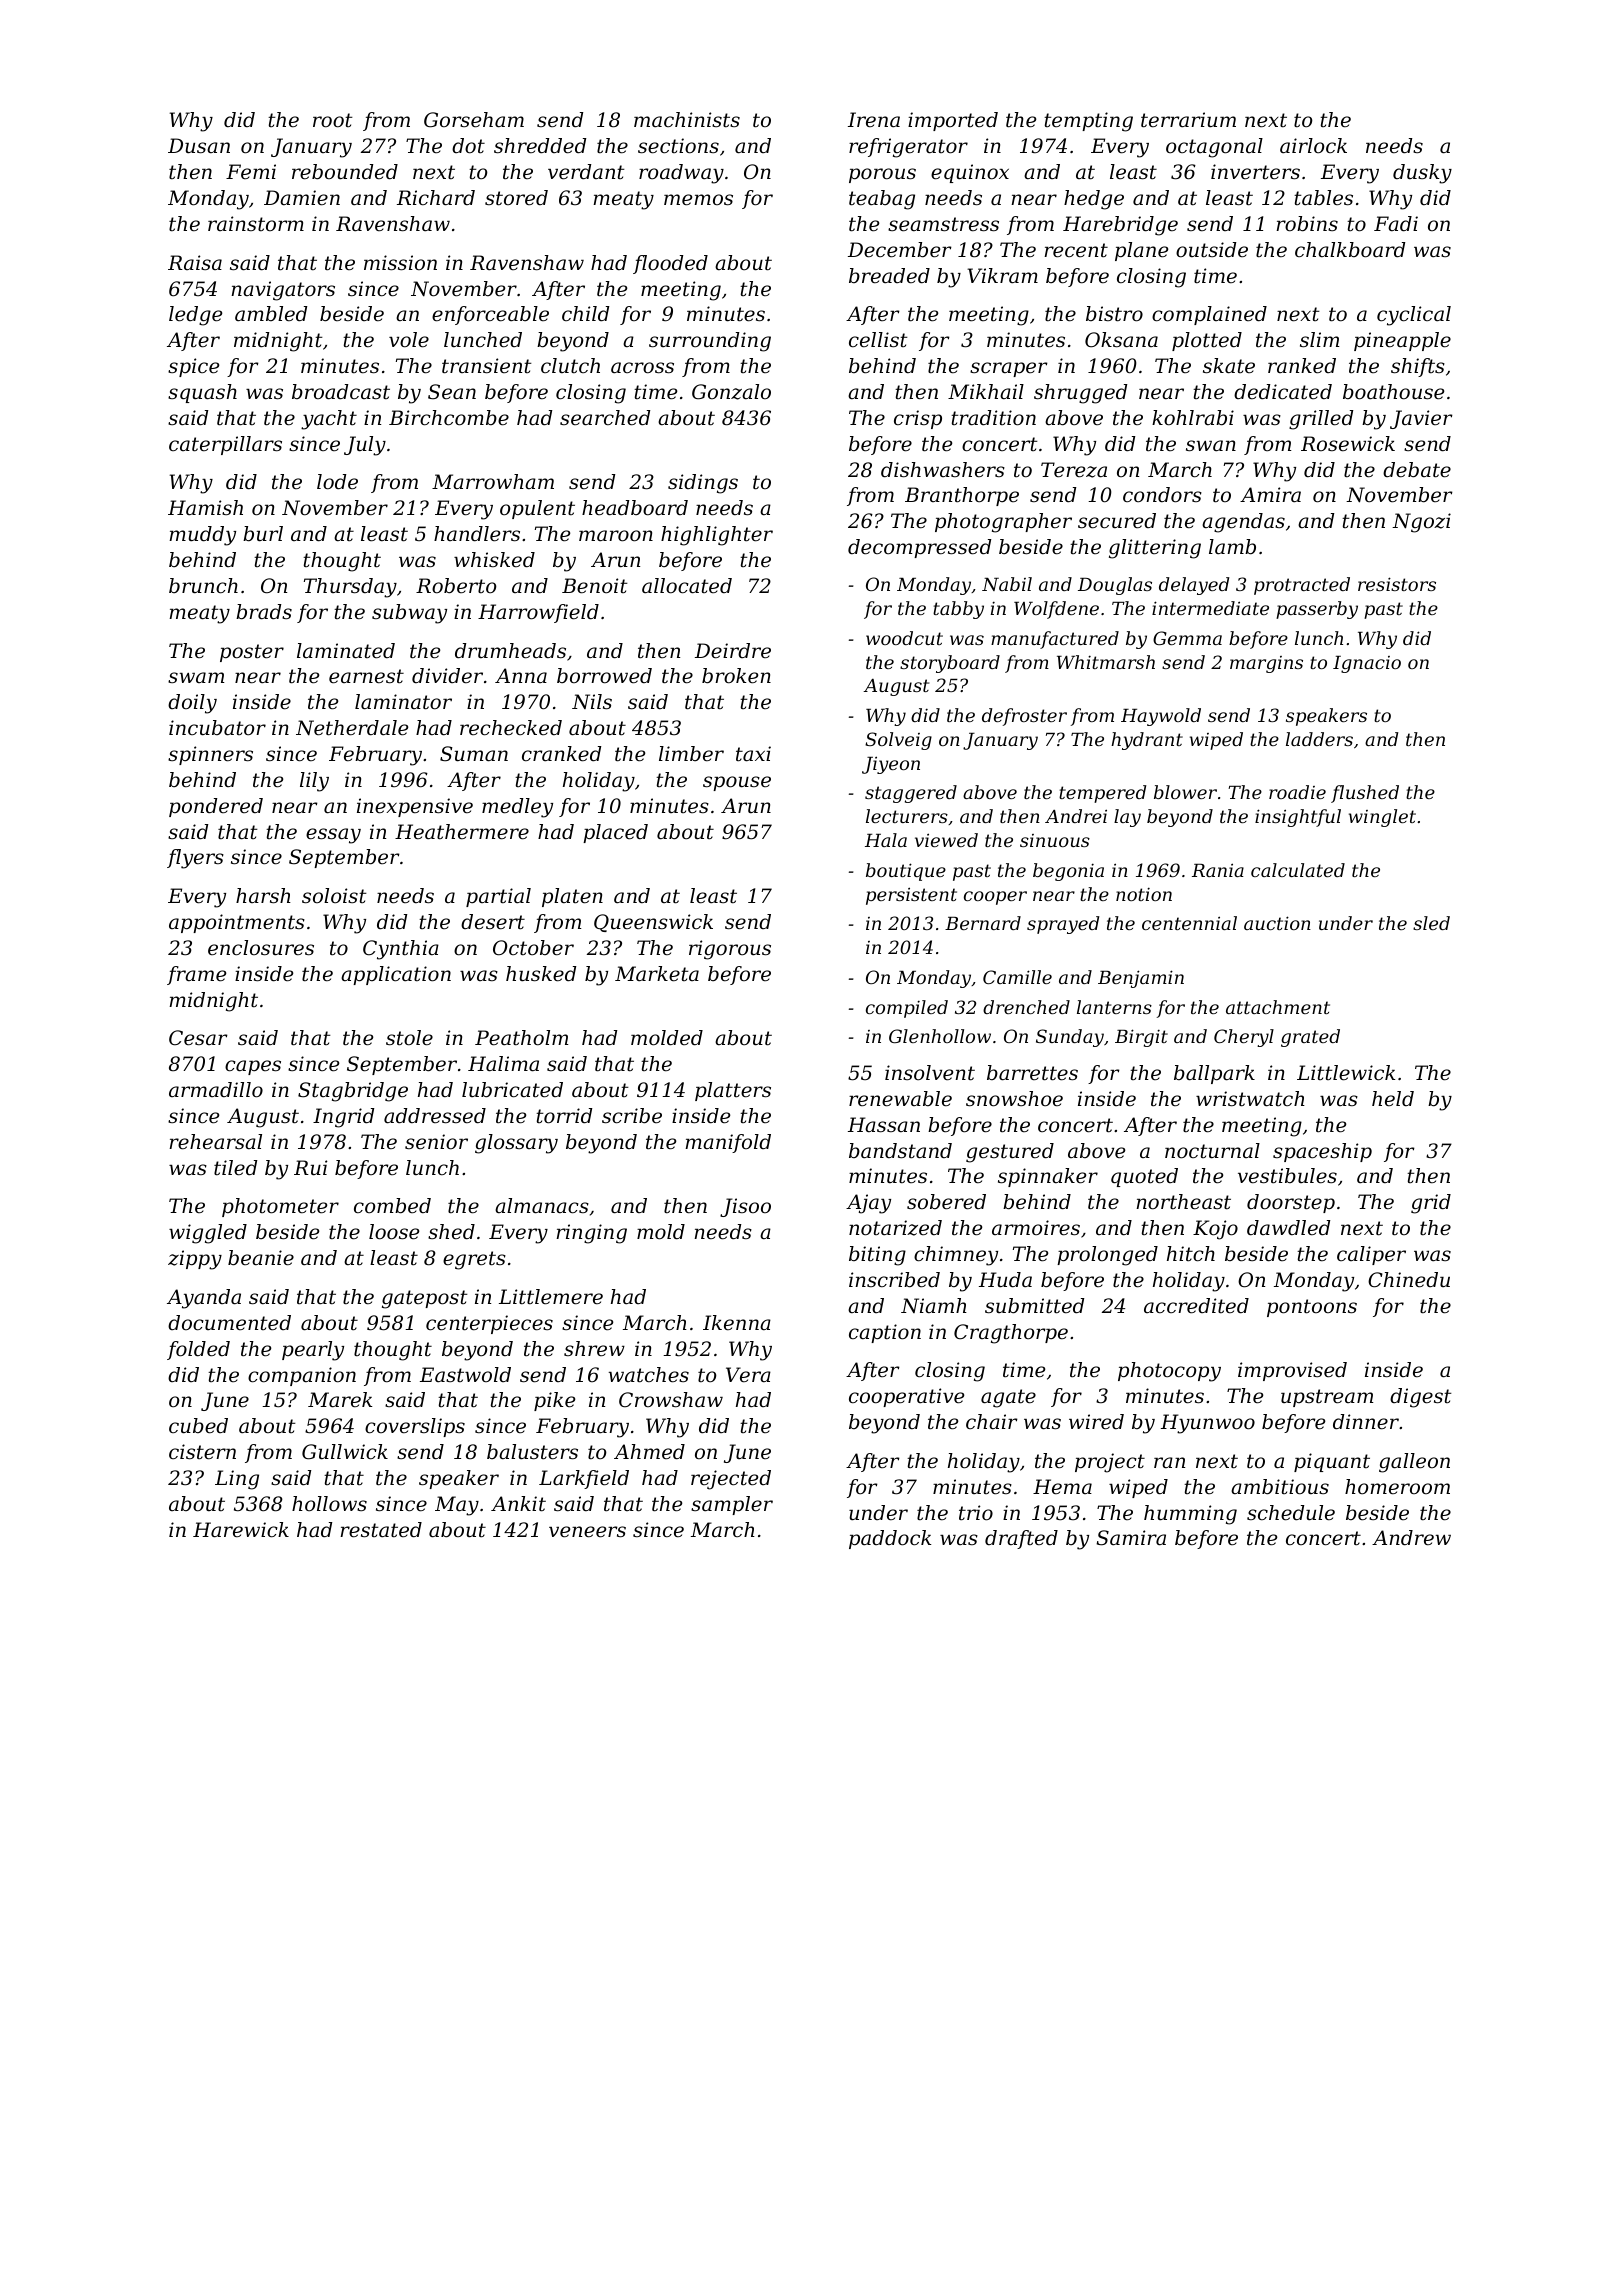  I want to click on zippy, so click(195, 1260).
